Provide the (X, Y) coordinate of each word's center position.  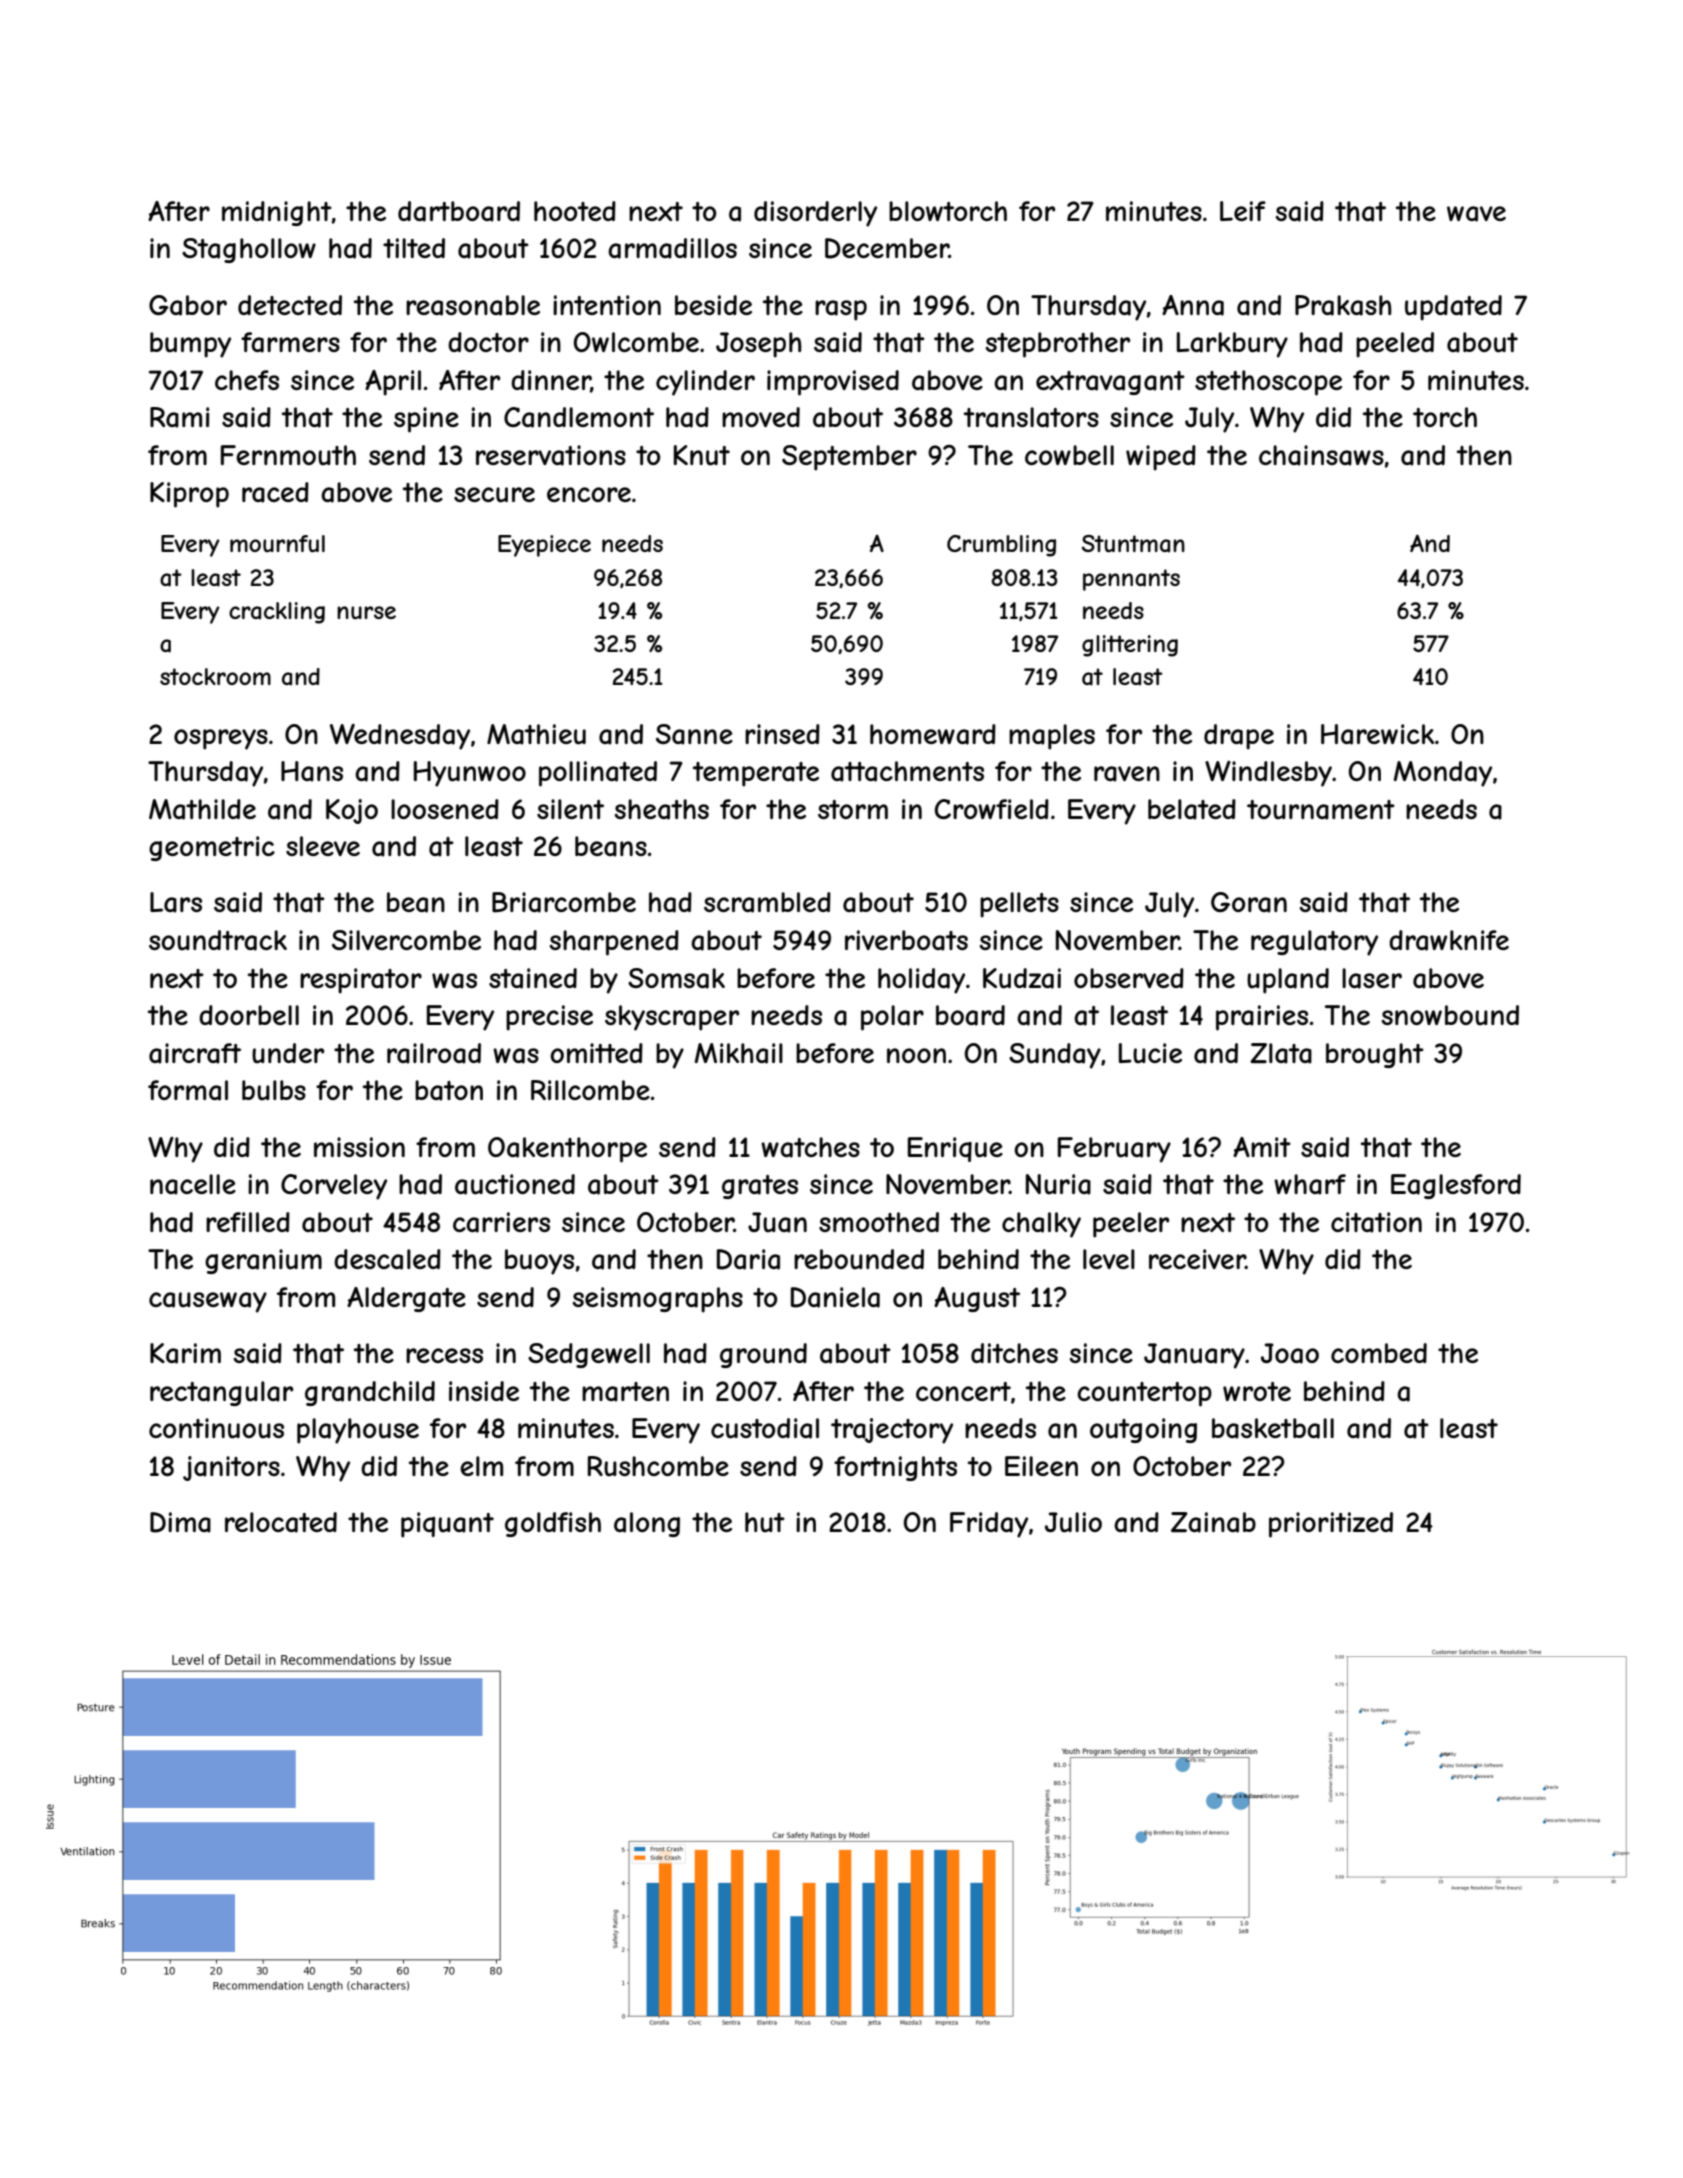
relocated (281, 1522)
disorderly (815, 214)
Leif (1243, 211)
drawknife (1449, 940)
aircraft (195, 1053)
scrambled (767, 902)
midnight (277, 213)
